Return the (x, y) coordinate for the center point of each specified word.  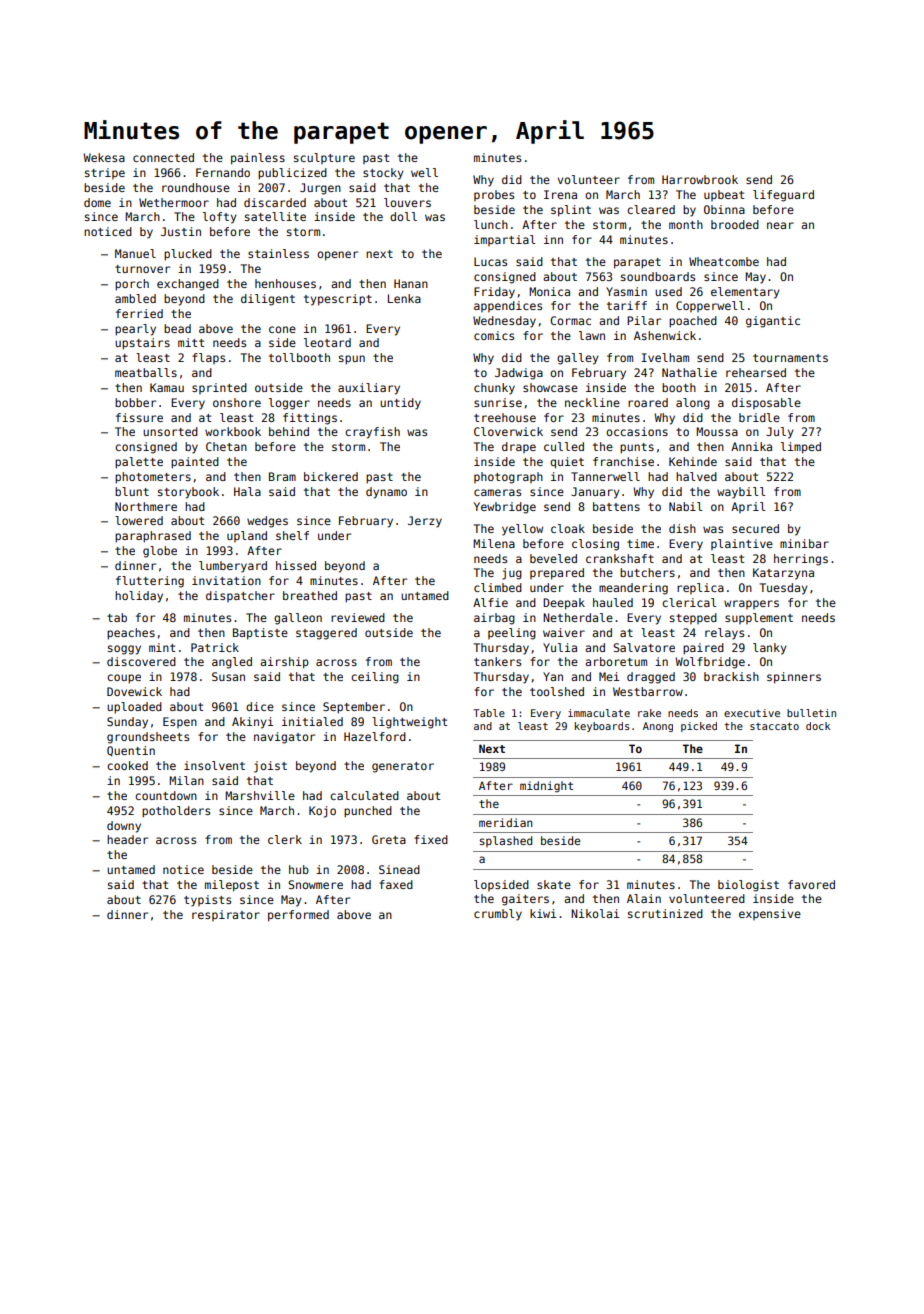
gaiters (525, 900)
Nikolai (595, 913)
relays (724, 634)
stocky (383, 174)
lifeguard (783, 196)
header (127, 839)
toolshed (557, 691)
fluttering (150, 582)
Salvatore (644, 647)
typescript (338, 300)
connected (163, 157)
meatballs (146, 372)
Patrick (215, 647)
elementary (745, 293)
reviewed (358, 617)
